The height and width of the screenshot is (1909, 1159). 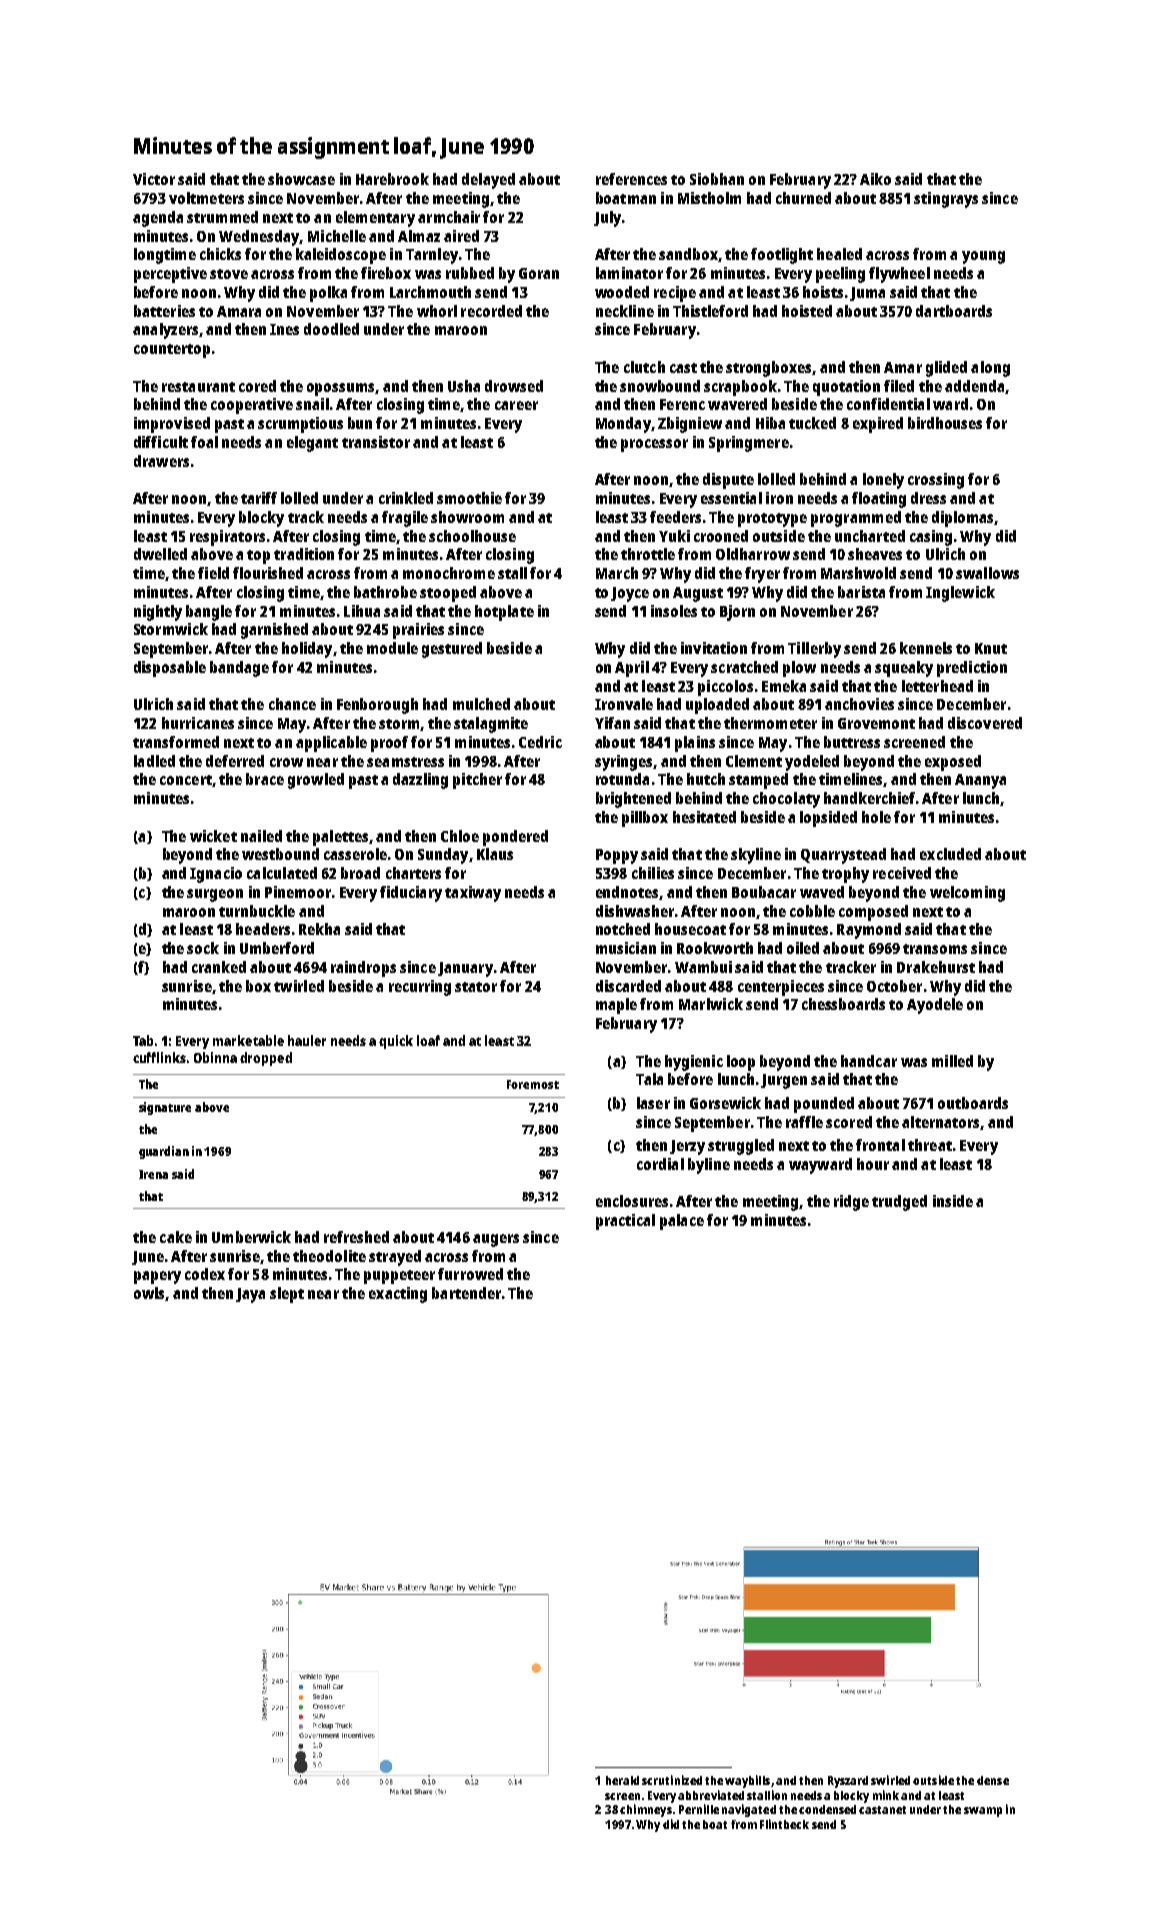 What do you see at coordinates (287, 1295) in the screenshot?
I see `slept` at bounding box center [287, 1295].
